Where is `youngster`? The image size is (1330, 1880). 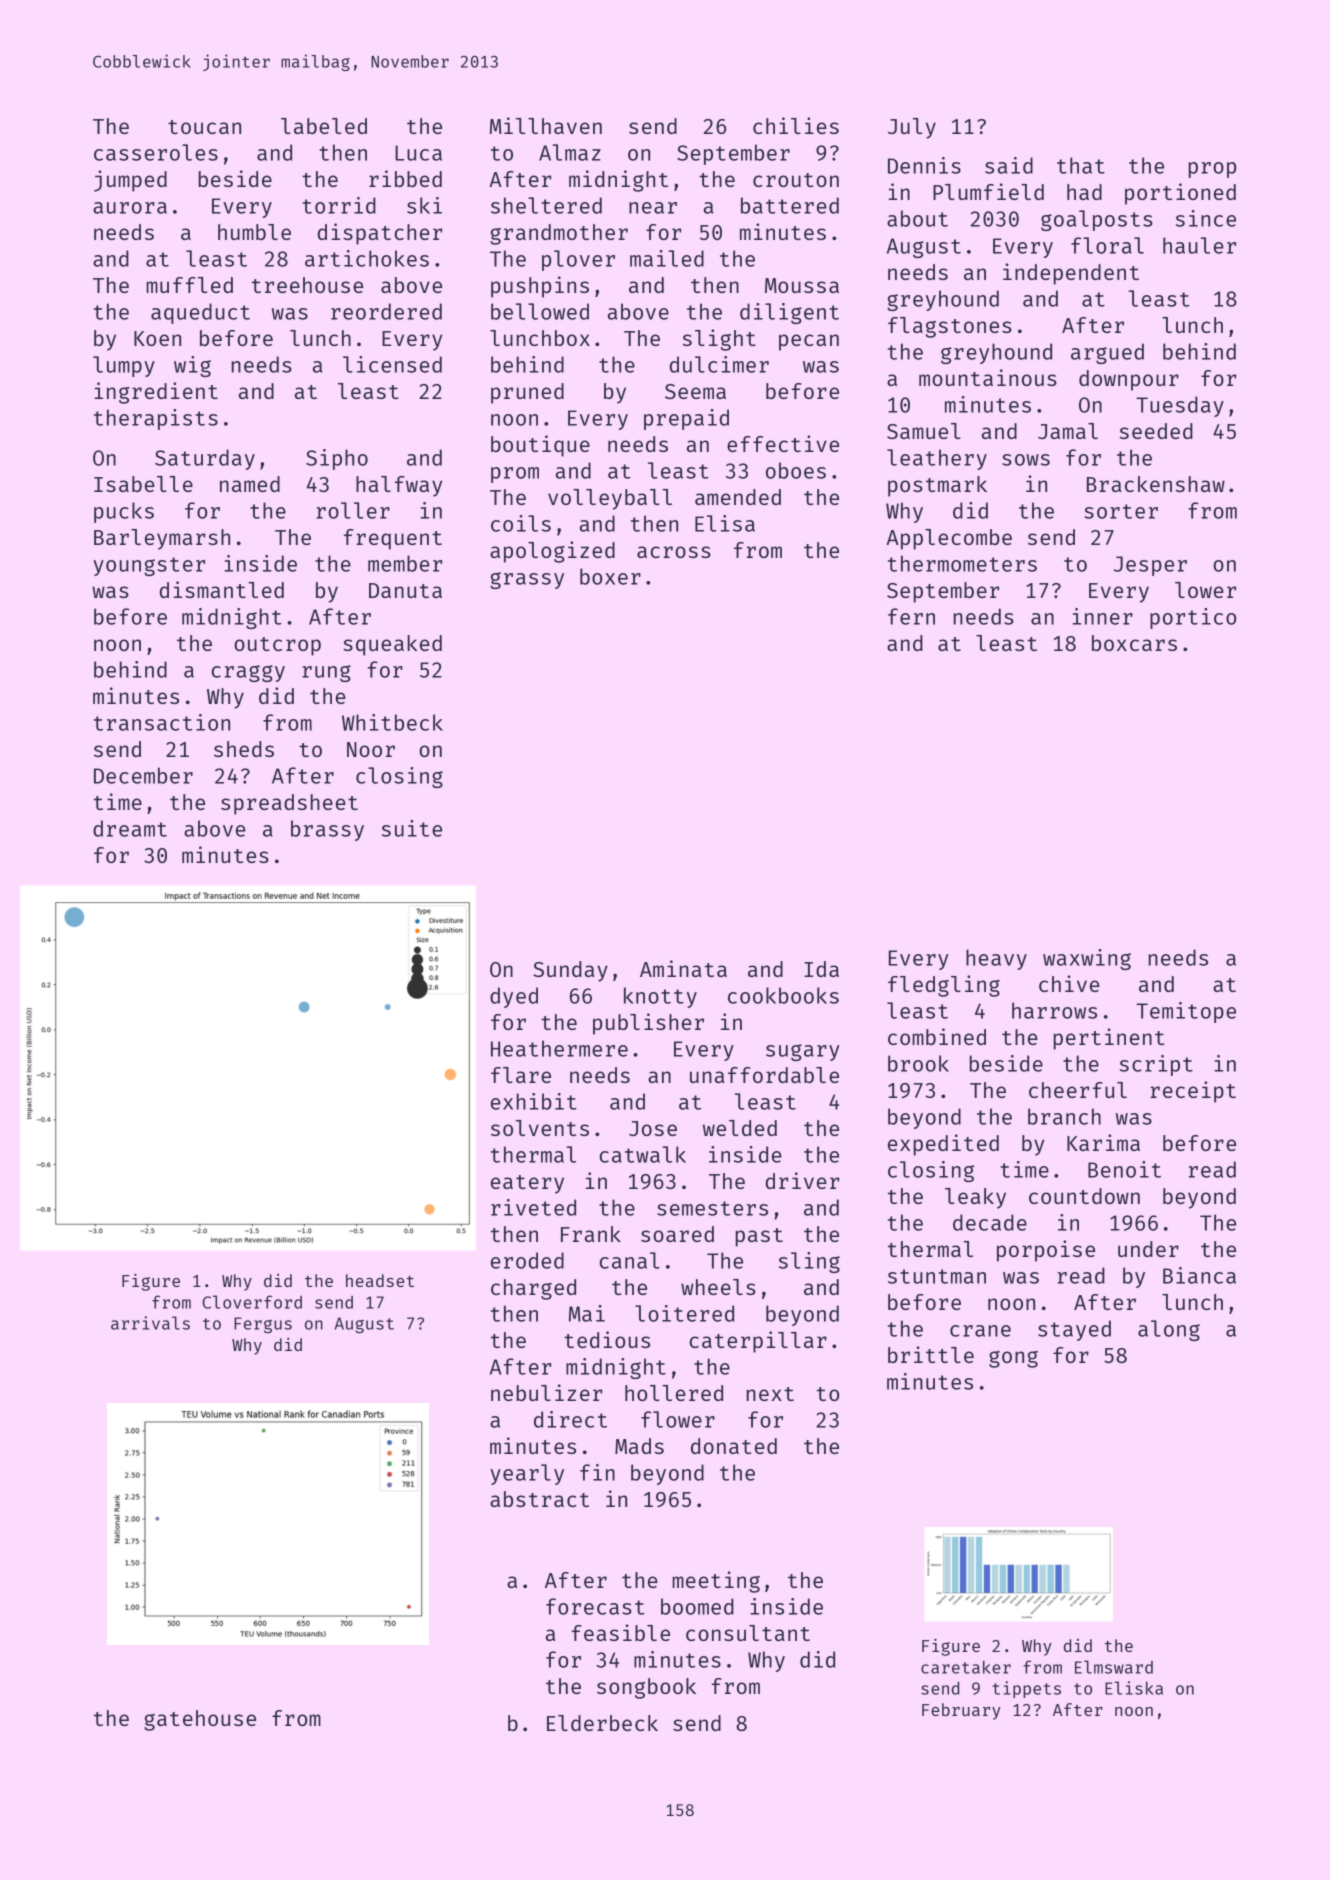
youngster is located at coordinates (149, 566).
